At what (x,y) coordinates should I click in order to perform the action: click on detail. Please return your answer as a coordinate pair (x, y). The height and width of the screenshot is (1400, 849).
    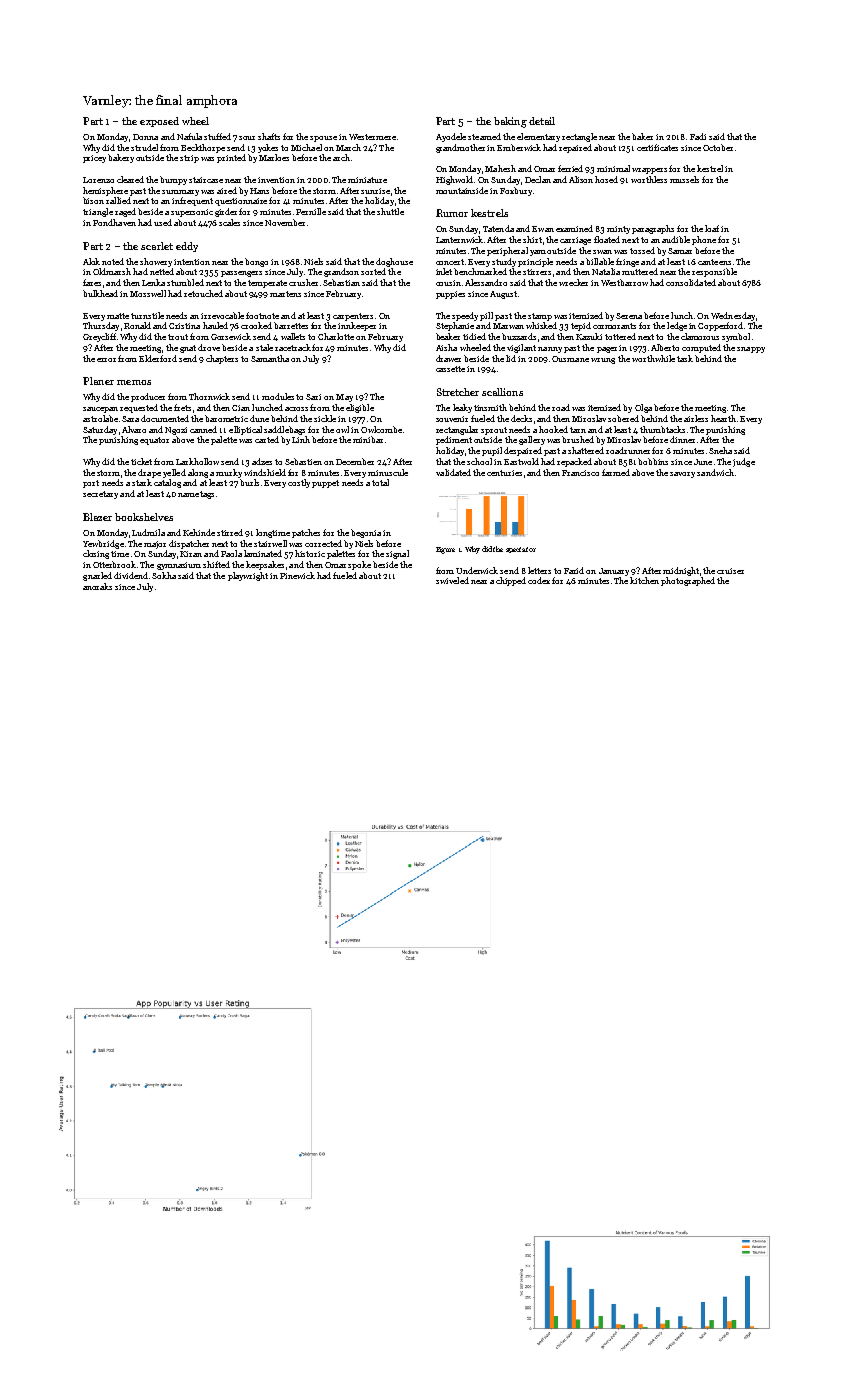
    Looking at the image, I should click on (542, 121).
